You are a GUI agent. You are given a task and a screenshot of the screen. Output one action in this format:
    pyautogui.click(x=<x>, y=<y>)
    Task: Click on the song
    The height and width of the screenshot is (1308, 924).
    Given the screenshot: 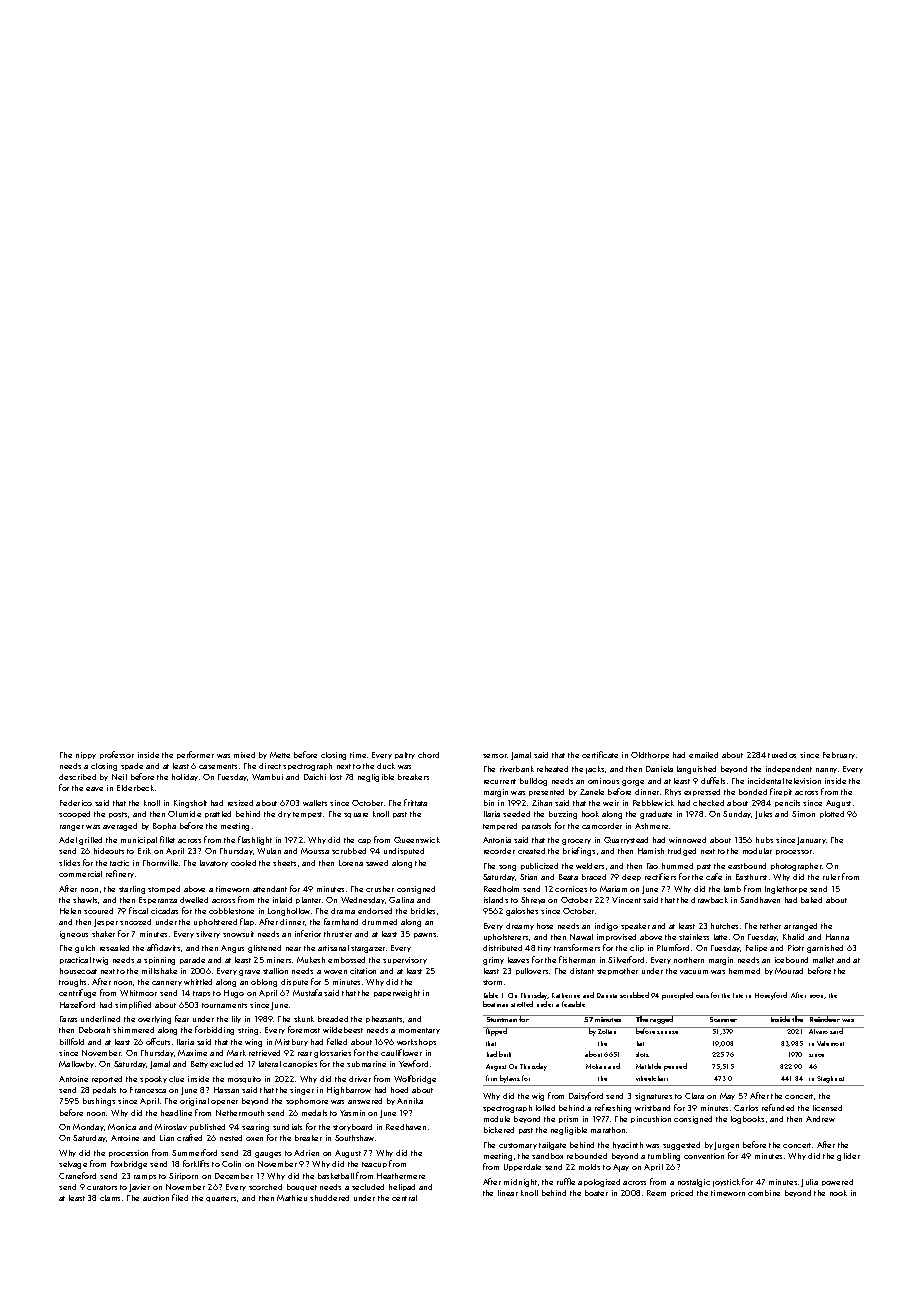 What is the action you would take?
    pyautogui.click(x=507, y=868)
